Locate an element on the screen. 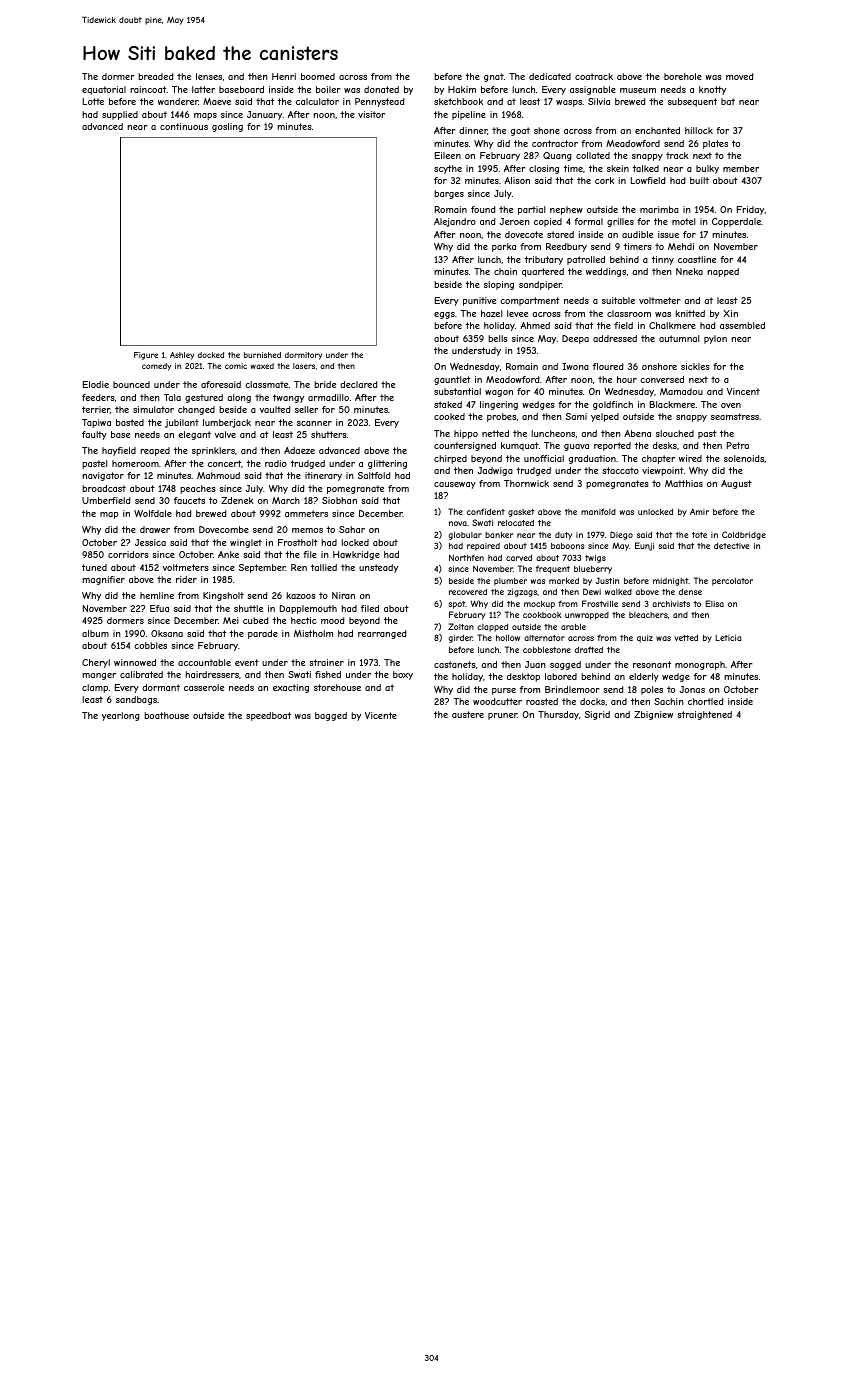 This screenshot has width=849, height=1400. seamstress is located at coordinates (735, 416).
